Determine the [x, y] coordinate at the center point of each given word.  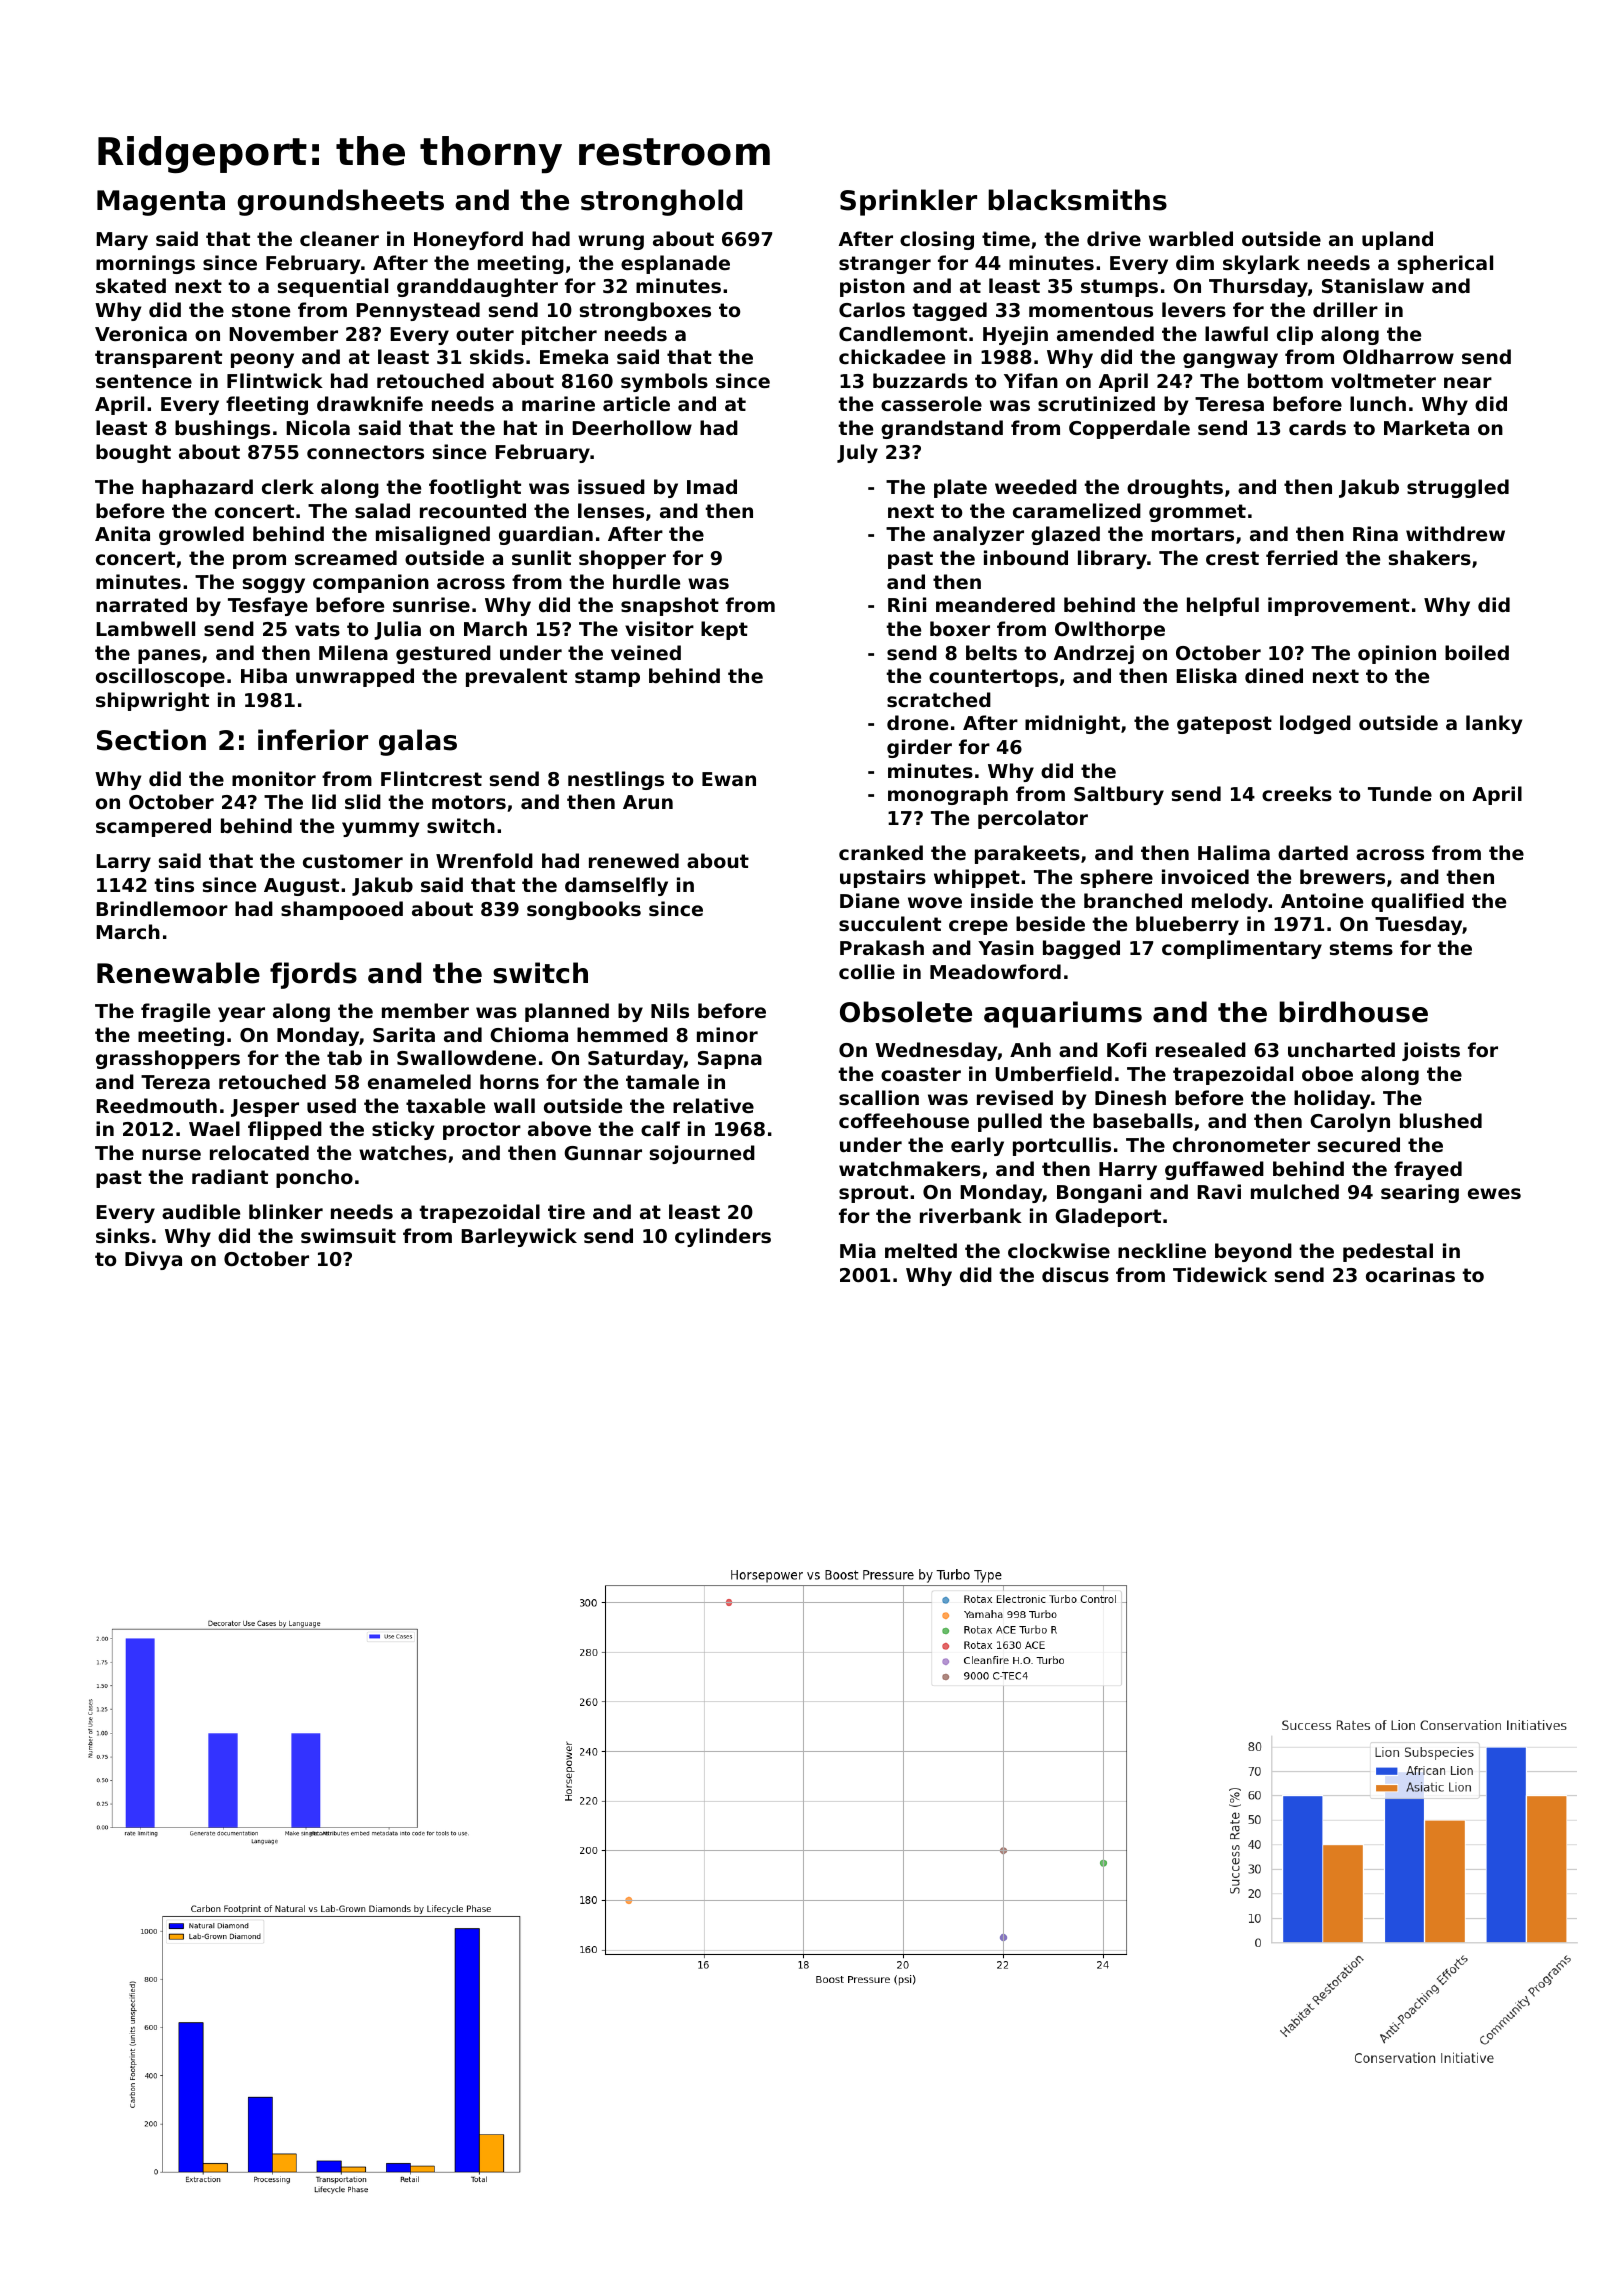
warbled [1191, 238]
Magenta [161, 203]
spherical [1445, 264]
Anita [122, 533]
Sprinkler [908, 202]
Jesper [265, 1108]
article [636, 403]
